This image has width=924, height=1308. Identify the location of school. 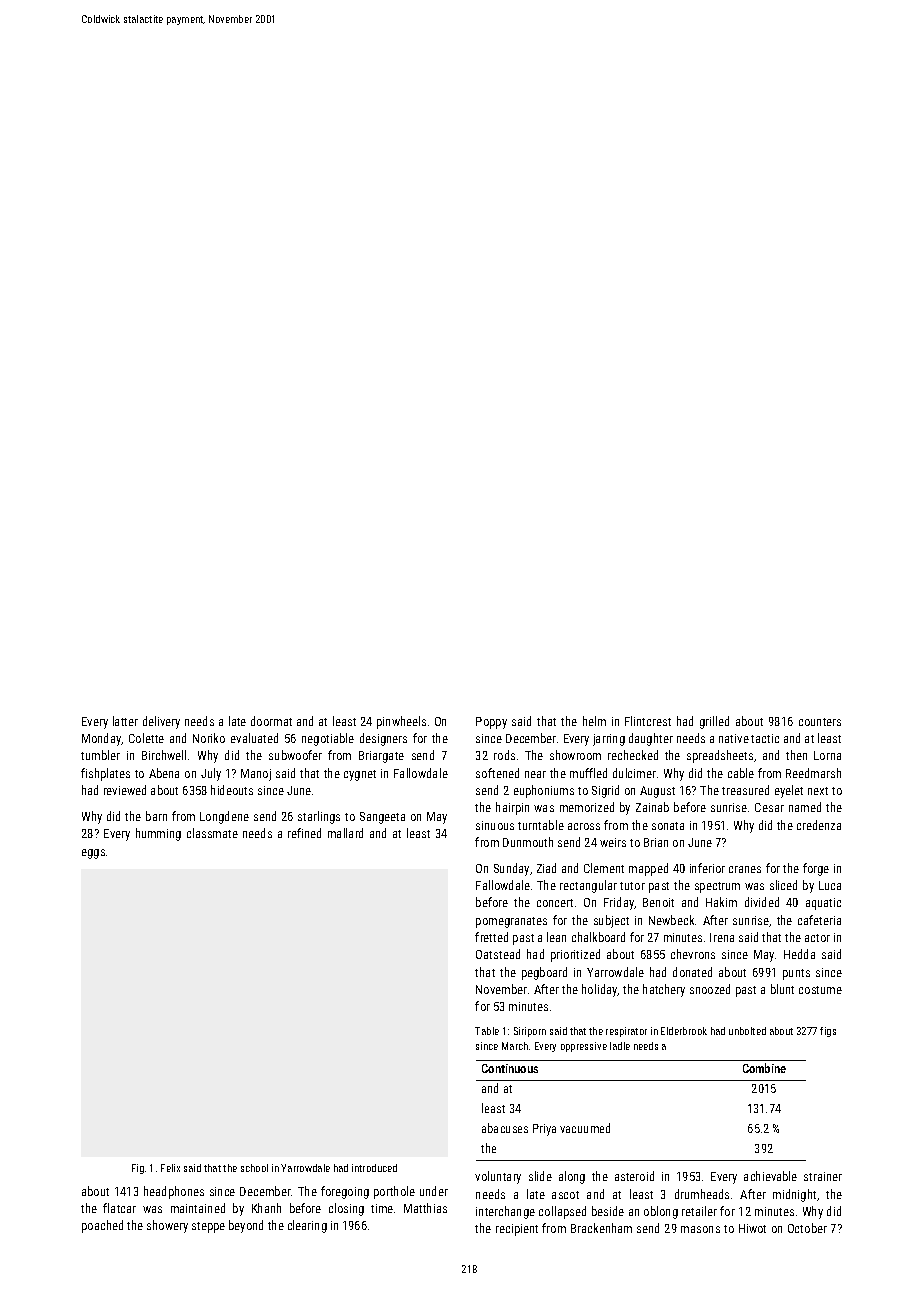
(254, 1168).
